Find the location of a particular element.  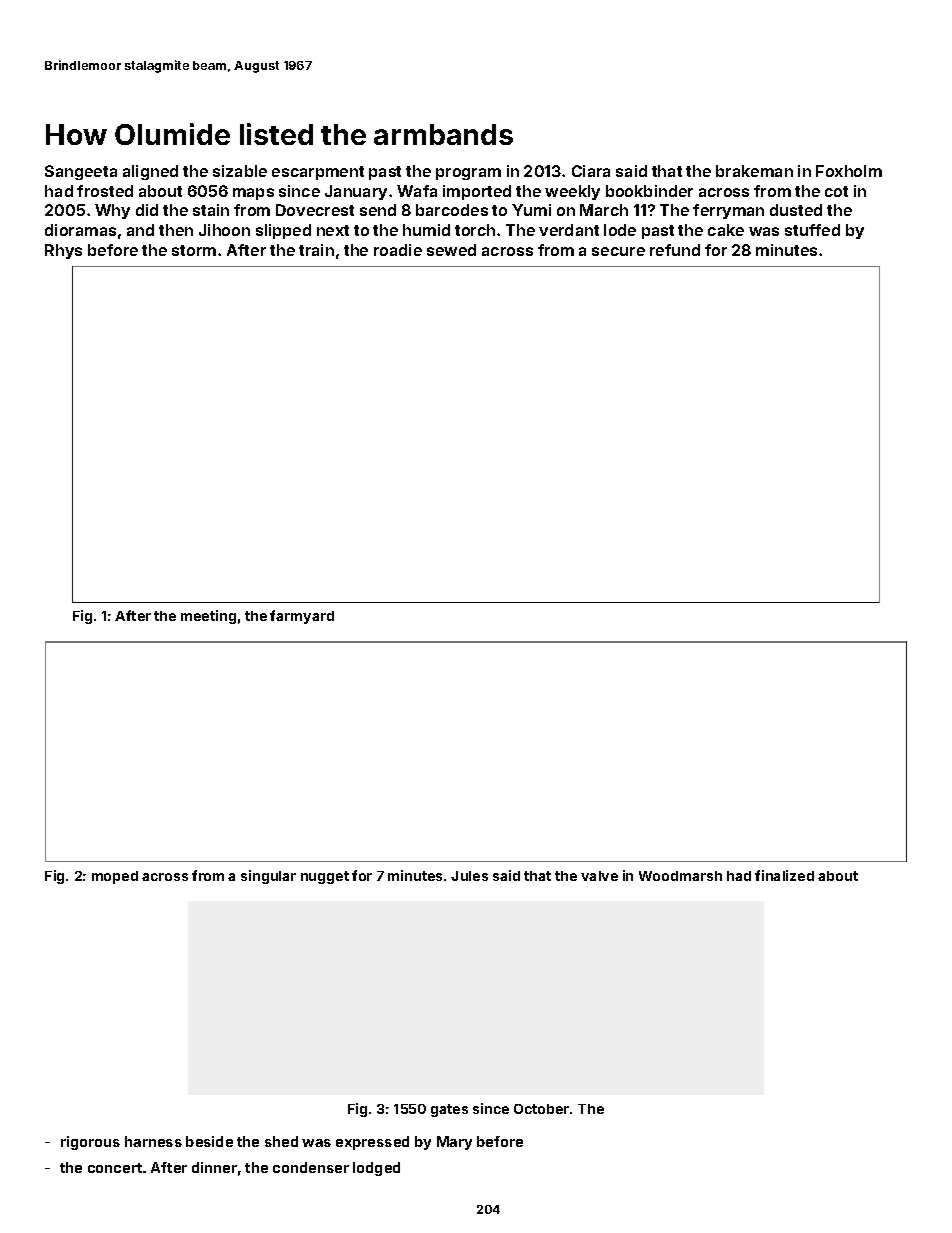

brakeman is located at coordinates (754, 171).
